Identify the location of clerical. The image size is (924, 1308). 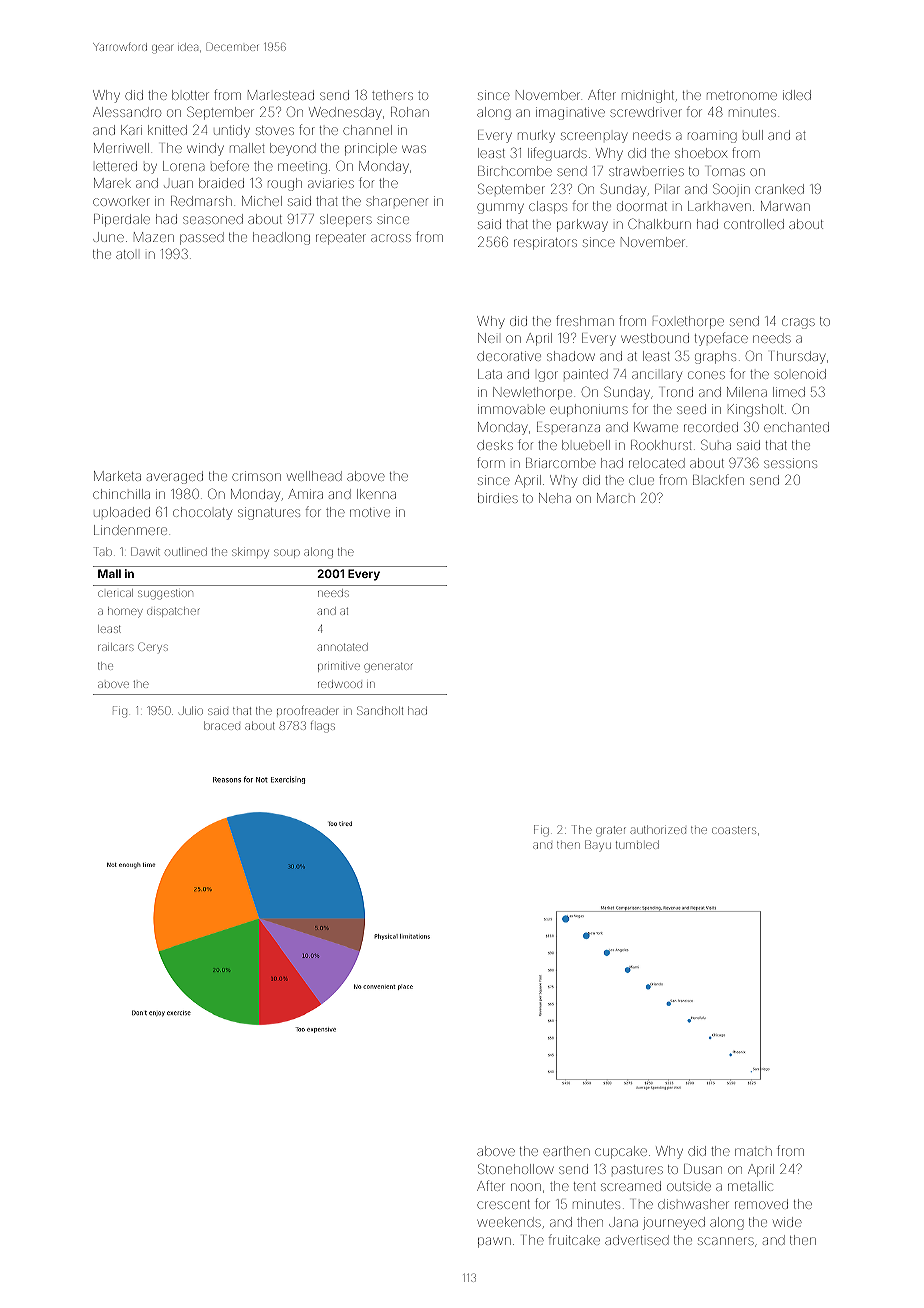
(115, 593).
